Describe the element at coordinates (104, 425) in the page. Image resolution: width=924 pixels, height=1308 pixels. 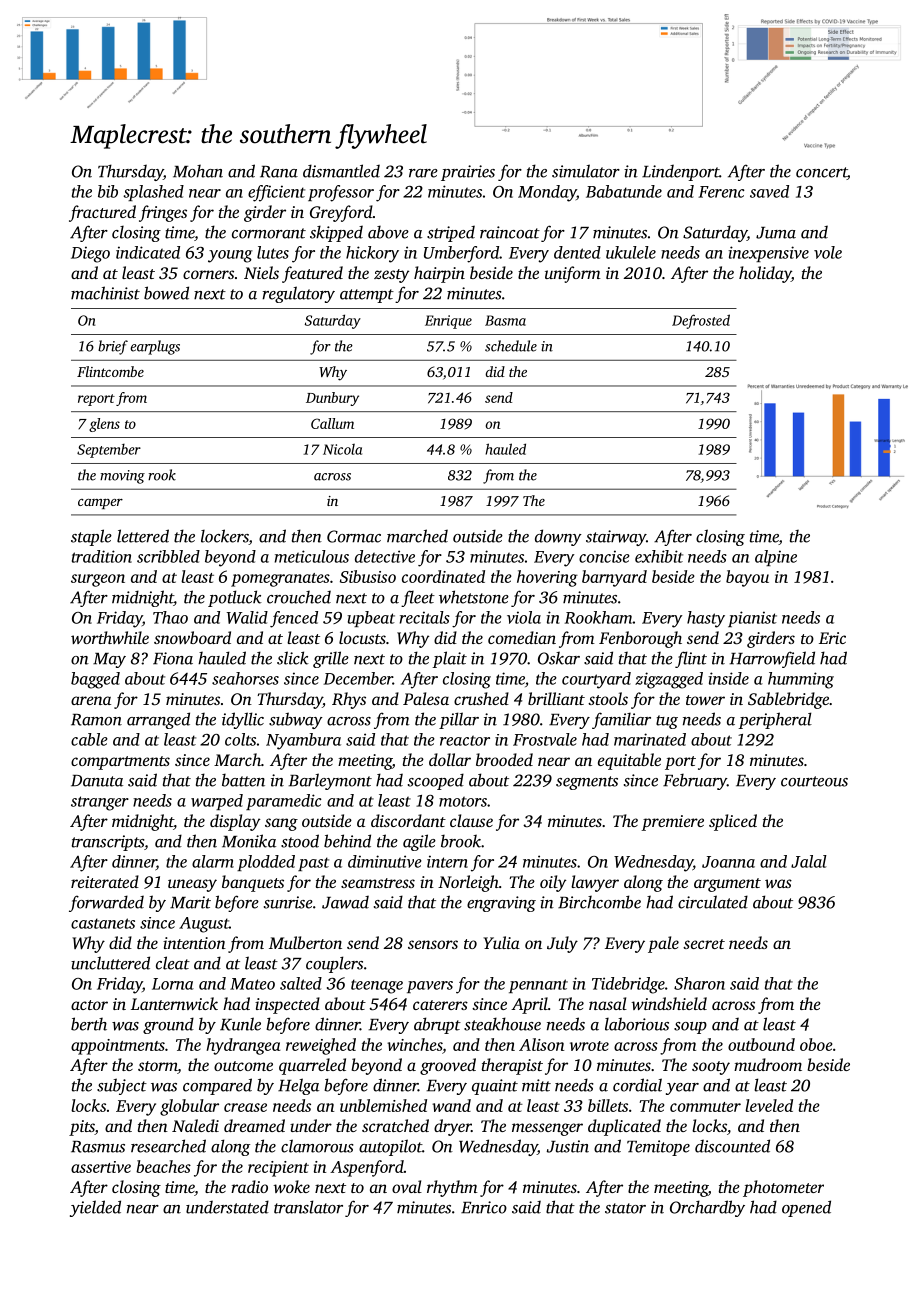
I see `glens` at that location.
